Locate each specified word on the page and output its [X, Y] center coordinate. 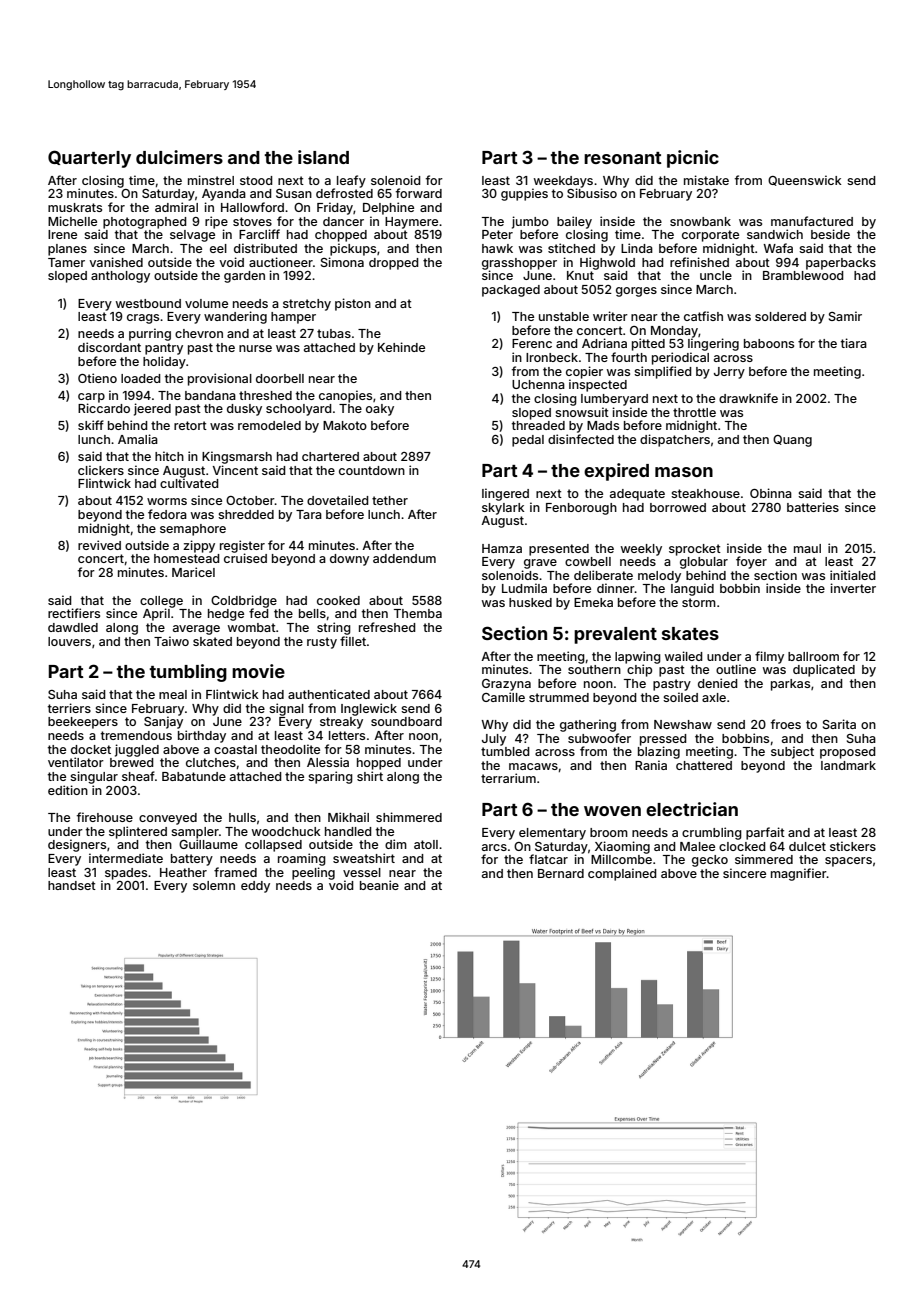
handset [72, 885]
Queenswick [805, 180]
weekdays [563, 182]
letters [347, 735]
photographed [145, 223]
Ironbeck [552, 357]
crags [143, 319]
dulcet [807, 846]
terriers [69, 708]
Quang [792, 441]
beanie [379, 885]
